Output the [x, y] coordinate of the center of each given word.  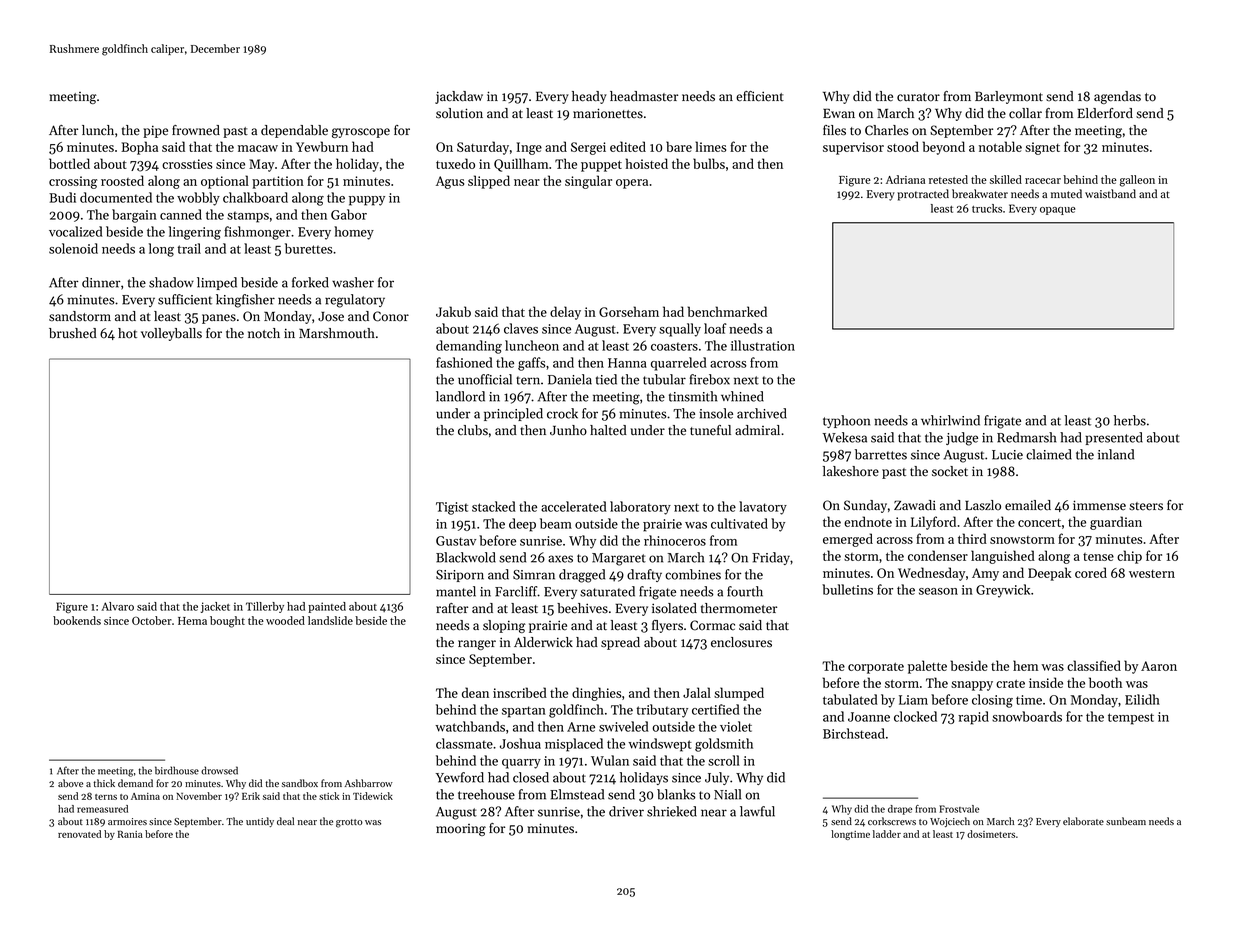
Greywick [1003, 591]
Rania [130, 834]
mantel [456, 591]
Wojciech [950, 822]
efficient [760, 96]
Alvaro [117, 606]
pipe [155, 131]
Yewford [460, 777]
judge [962, 439]
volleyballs [171, 334]
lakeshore [851, 471]
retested [948, 179]
